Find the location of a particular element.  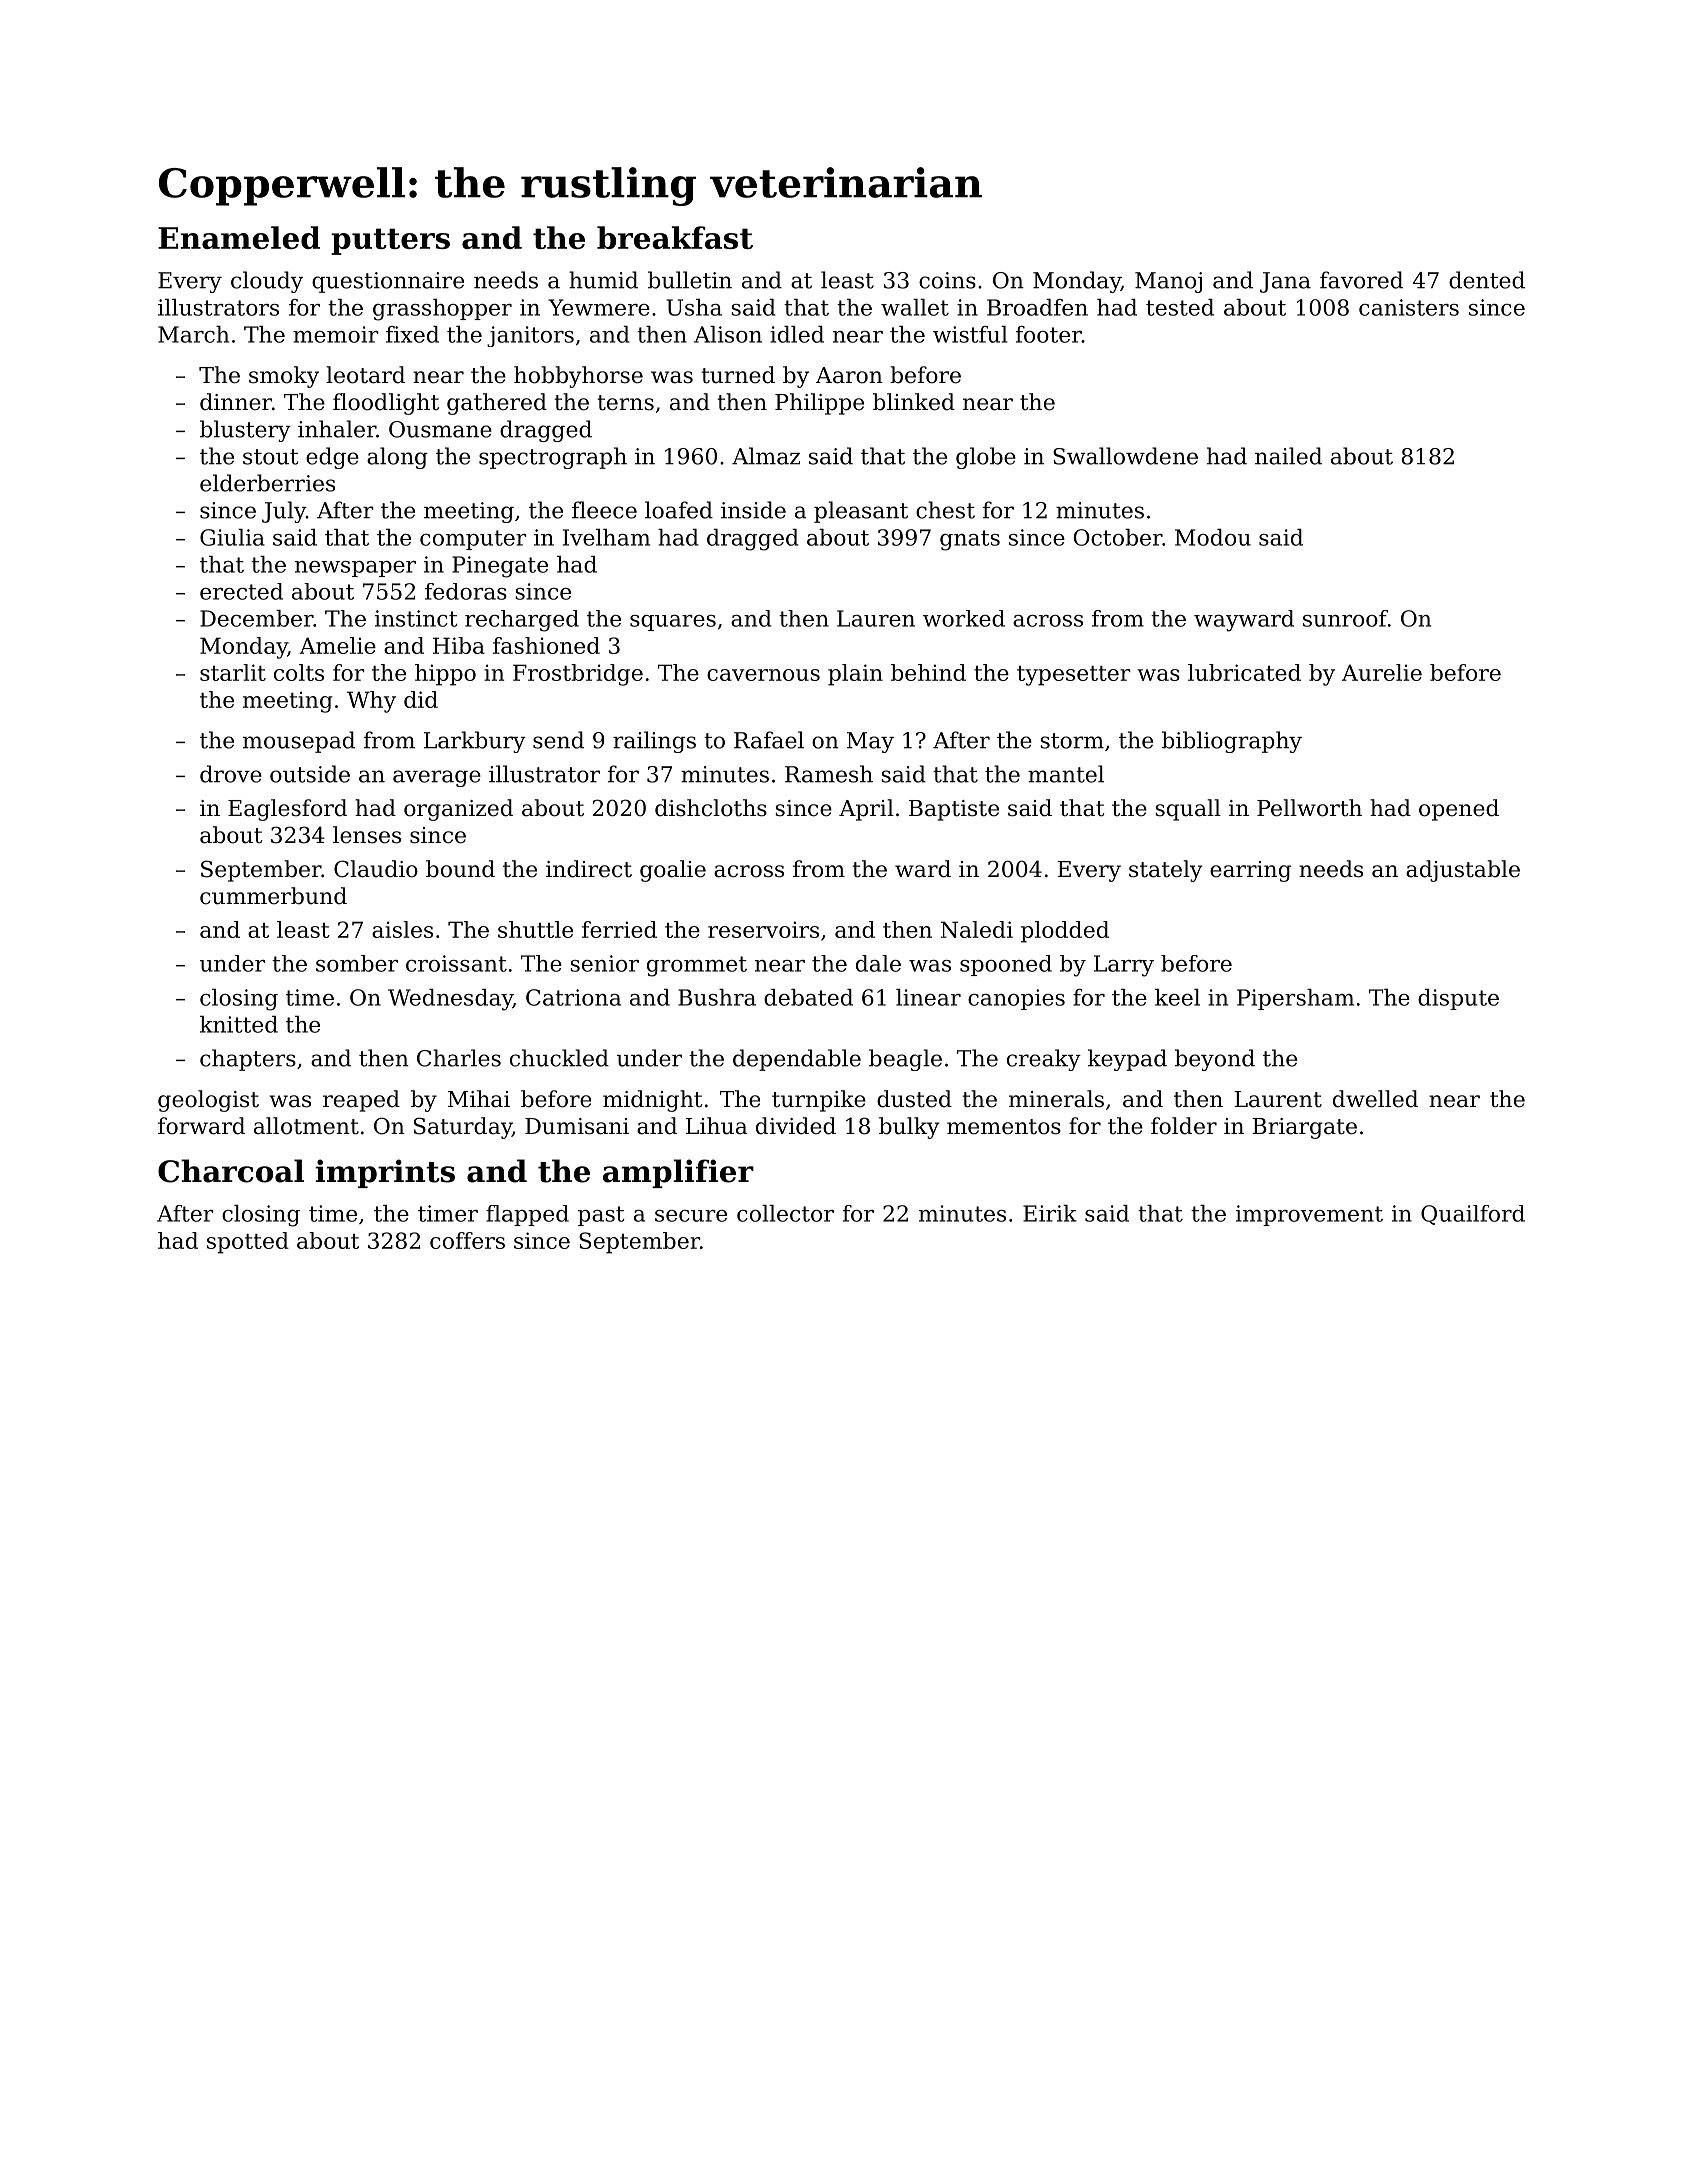

goalie is located at coordinates (673, 871).
